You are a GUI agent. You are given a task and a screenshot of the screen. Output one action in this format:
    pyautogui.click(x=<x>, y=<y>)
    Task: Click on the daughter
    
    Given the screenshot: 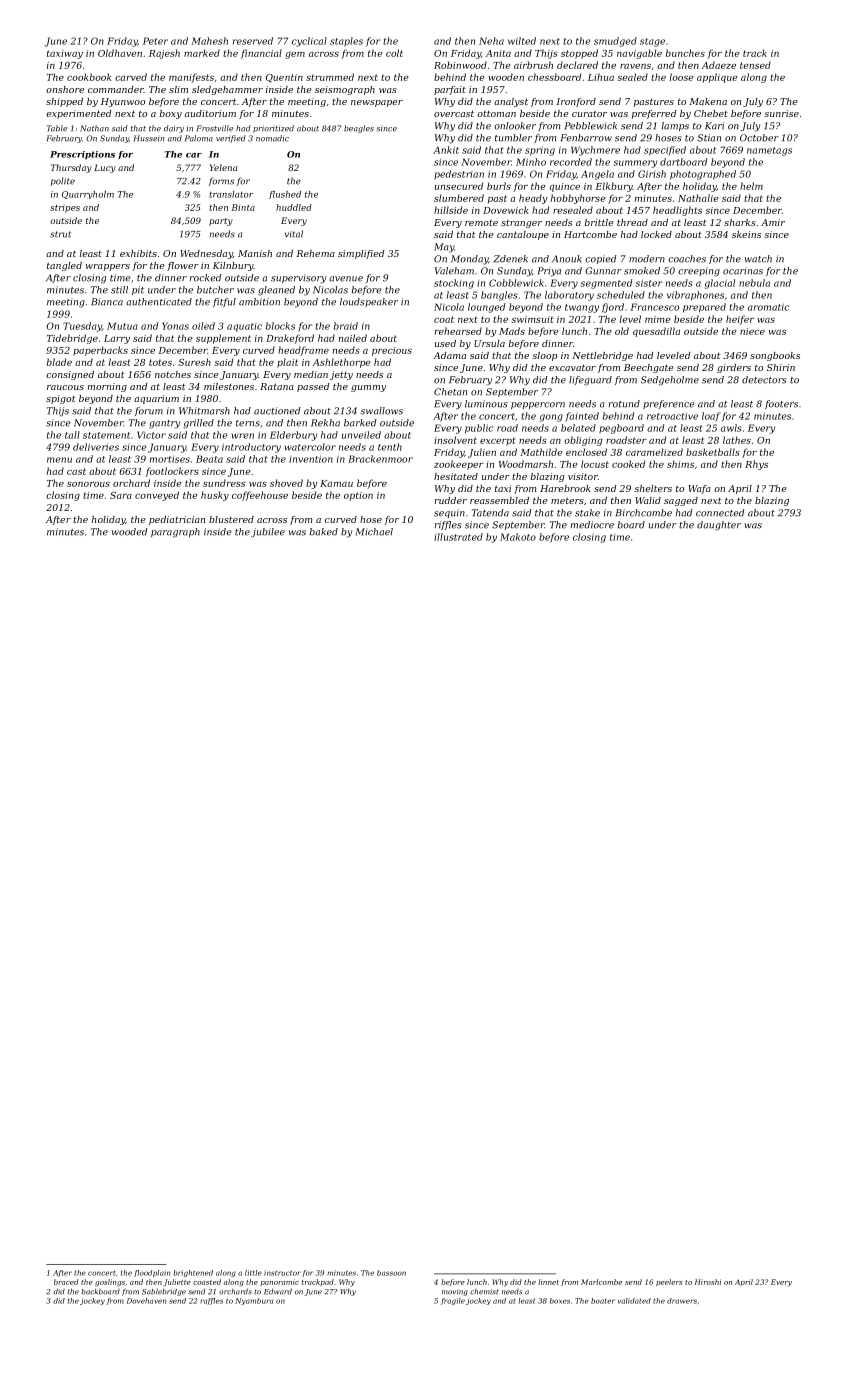 What is the action you would take?
    pyautogui.click(x=719, y=526)
